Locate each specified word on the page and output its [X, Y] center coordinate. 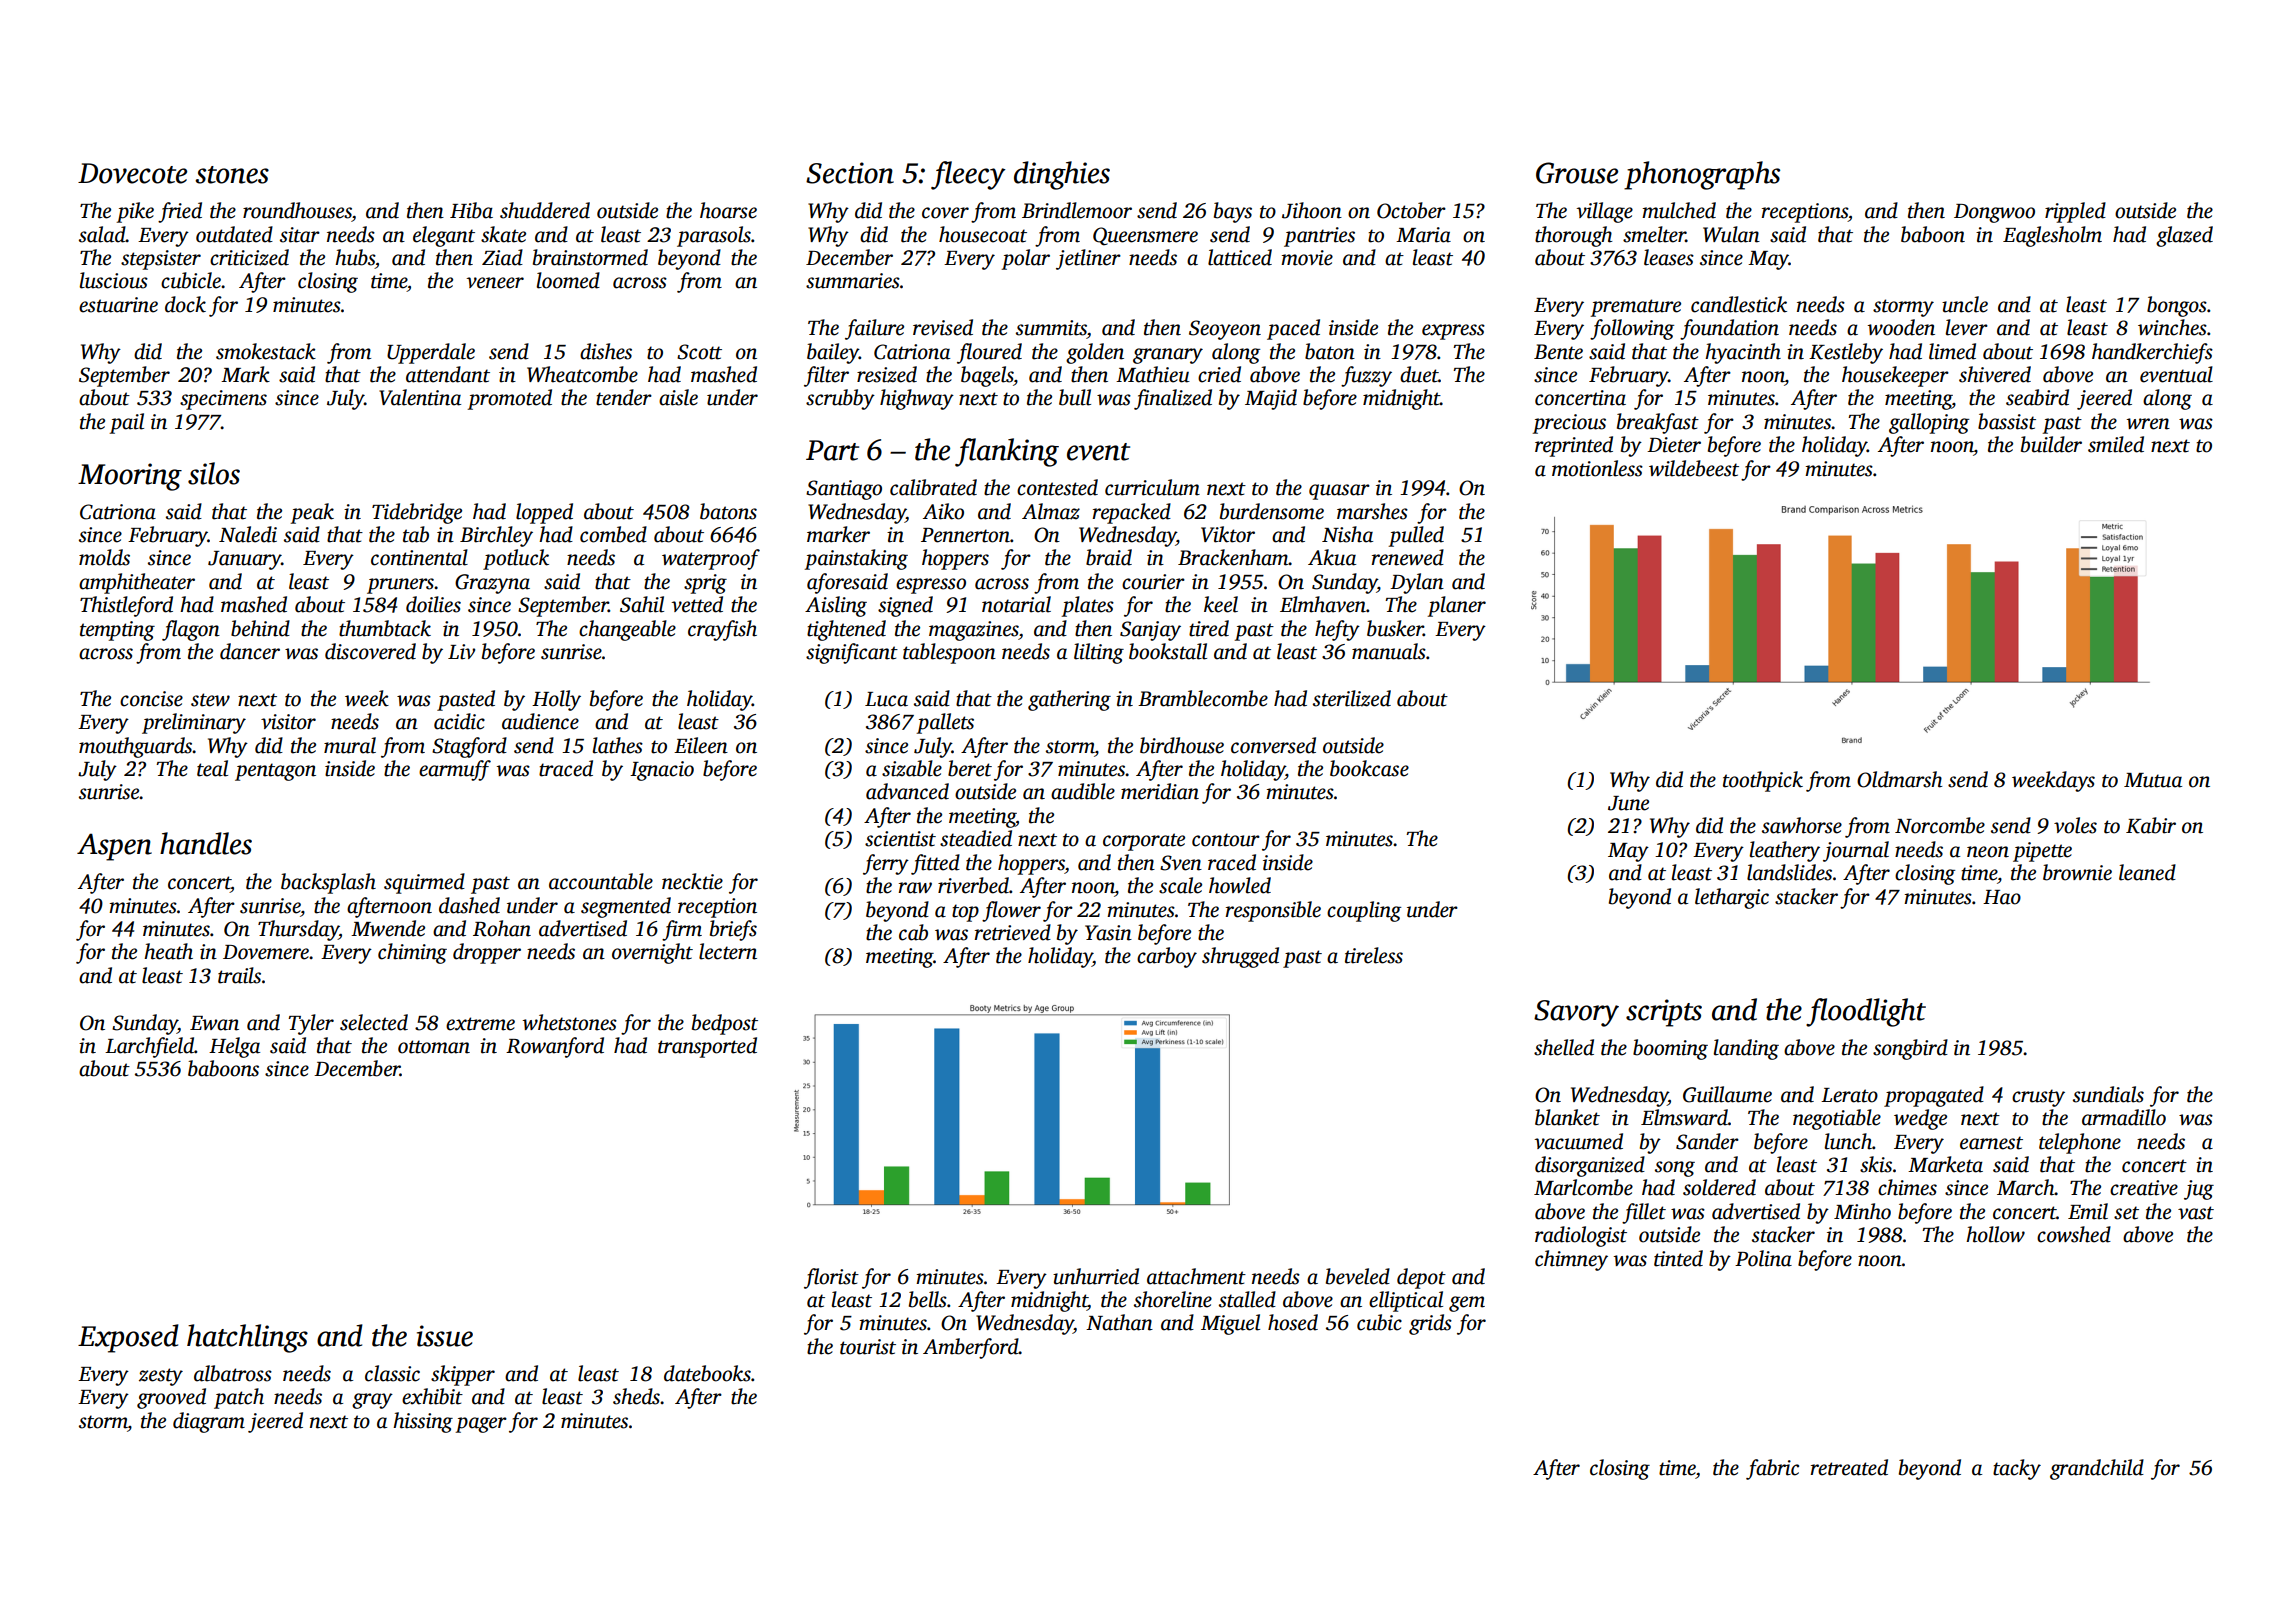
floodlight [1866, 1012]
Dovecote [132, 173]
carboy [1167, 957]
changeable [627, 630]
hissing [423, 1422]
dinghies [1062, 175]
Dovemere [266, 952]
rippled [2075, 212]
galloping [1929, 423]
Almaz [1051, 511]
